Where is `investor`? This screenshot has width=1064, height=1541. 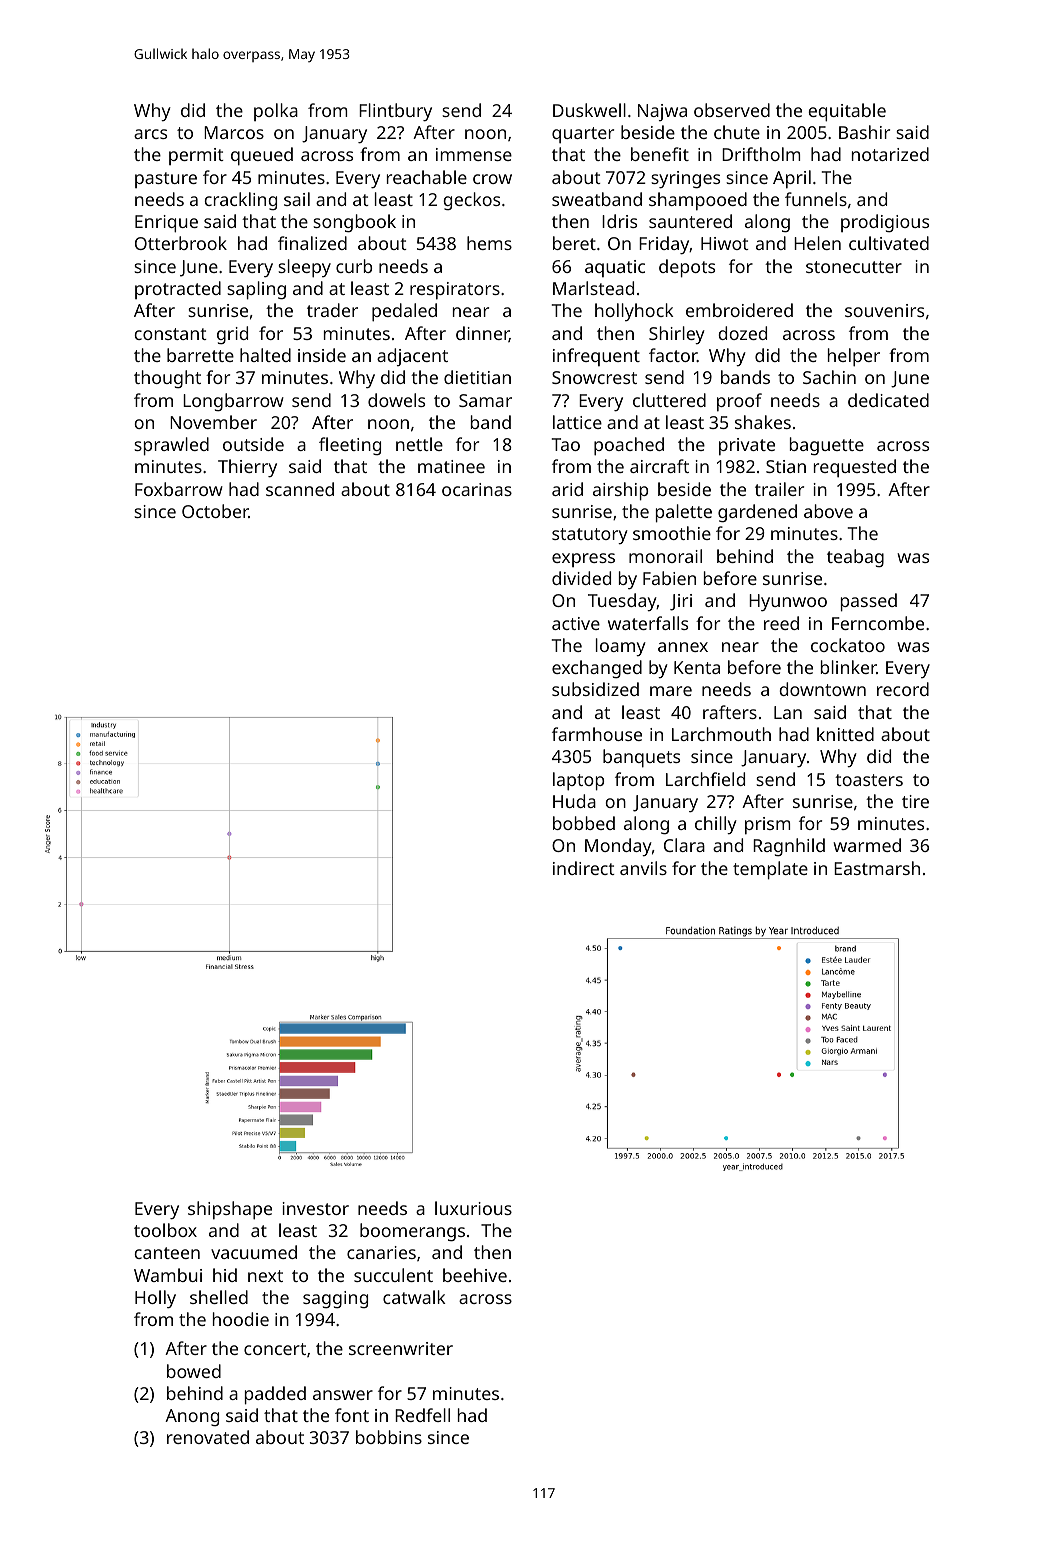
investor is located at coordinates (315, 1208).
